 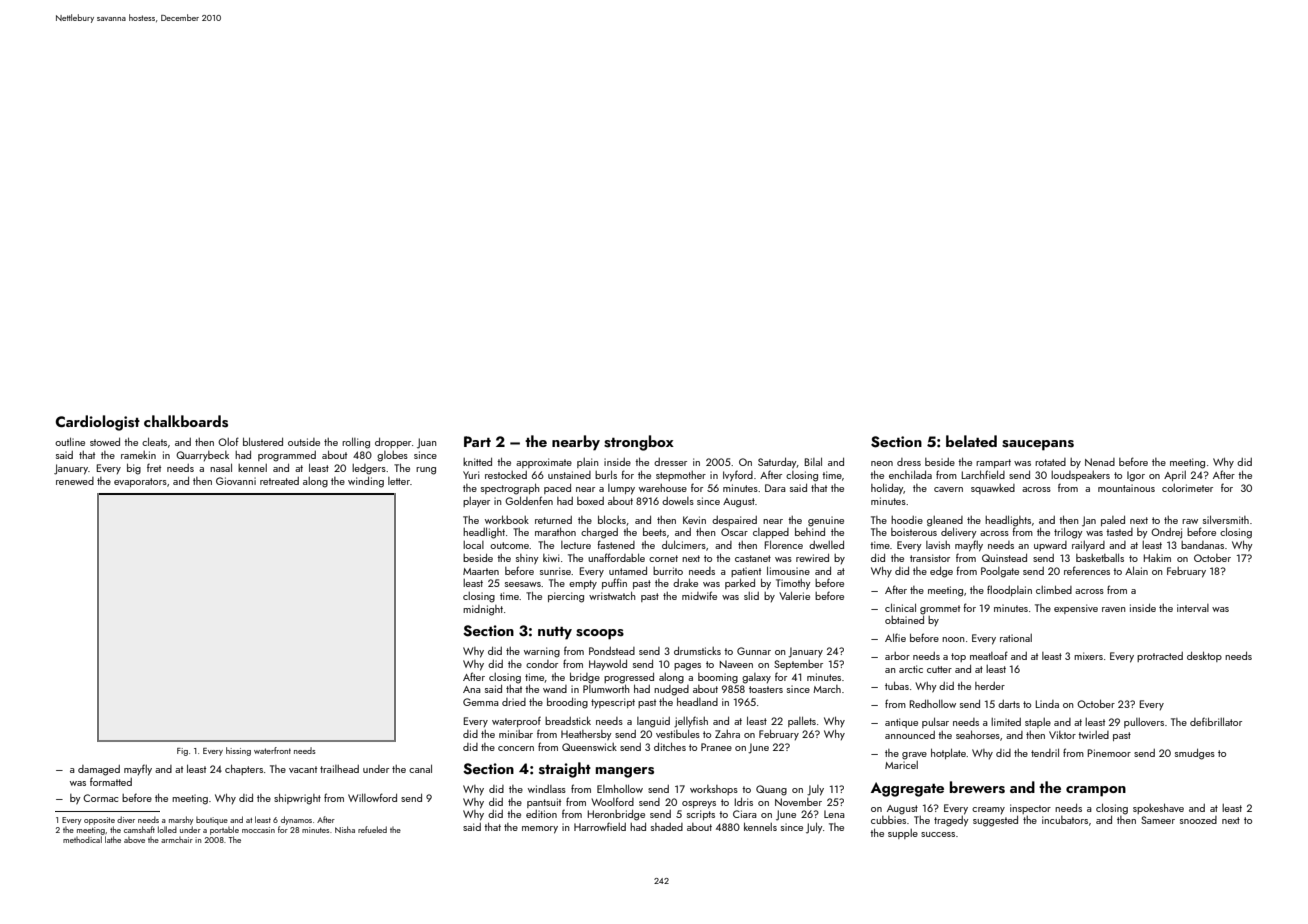 What do you see at coordinates (1216, 721) in the image?
I see `defibrillator` at bounding box center [1216, 721].
